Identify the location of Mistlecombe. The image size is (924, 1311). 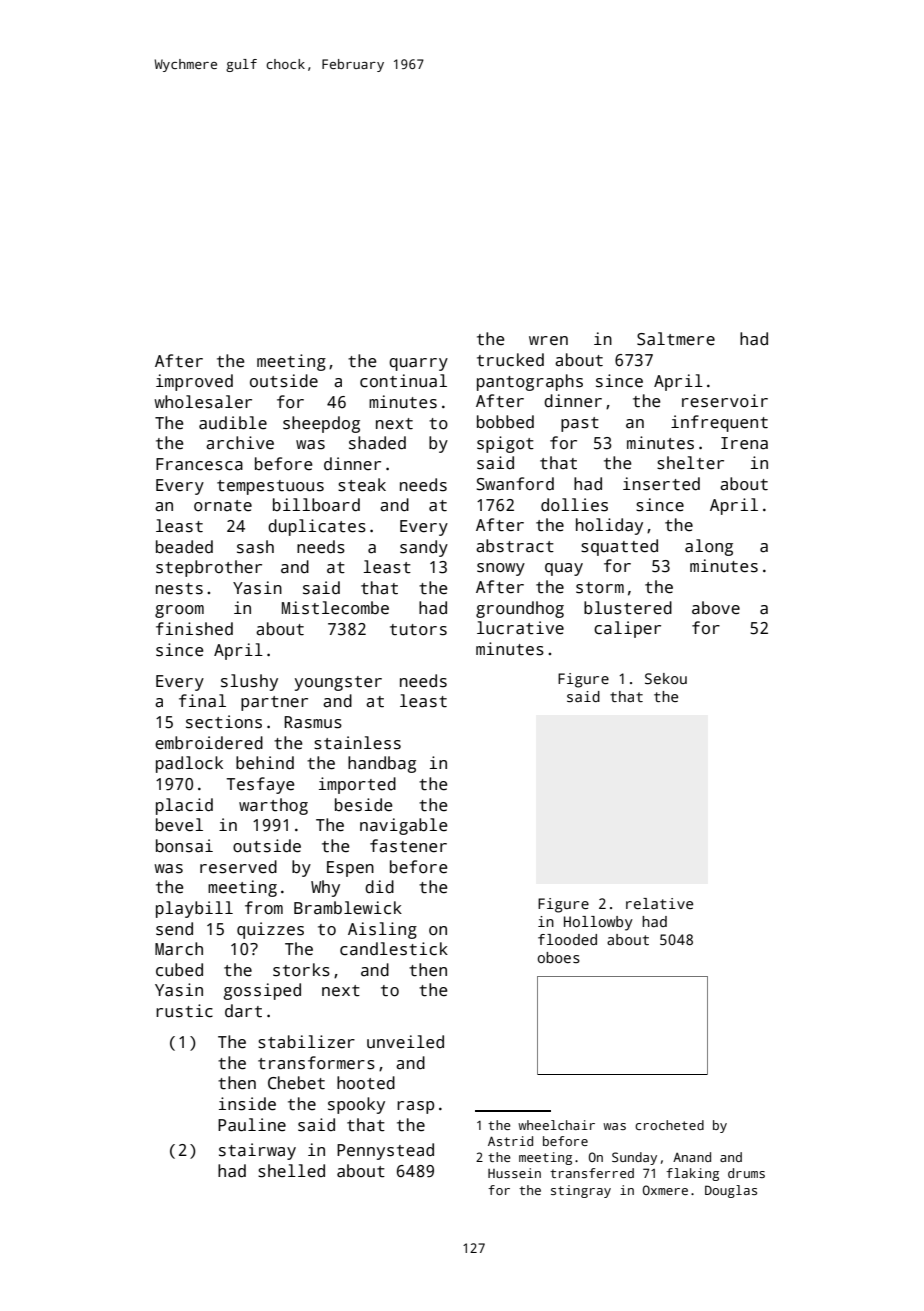
(335, 608).
